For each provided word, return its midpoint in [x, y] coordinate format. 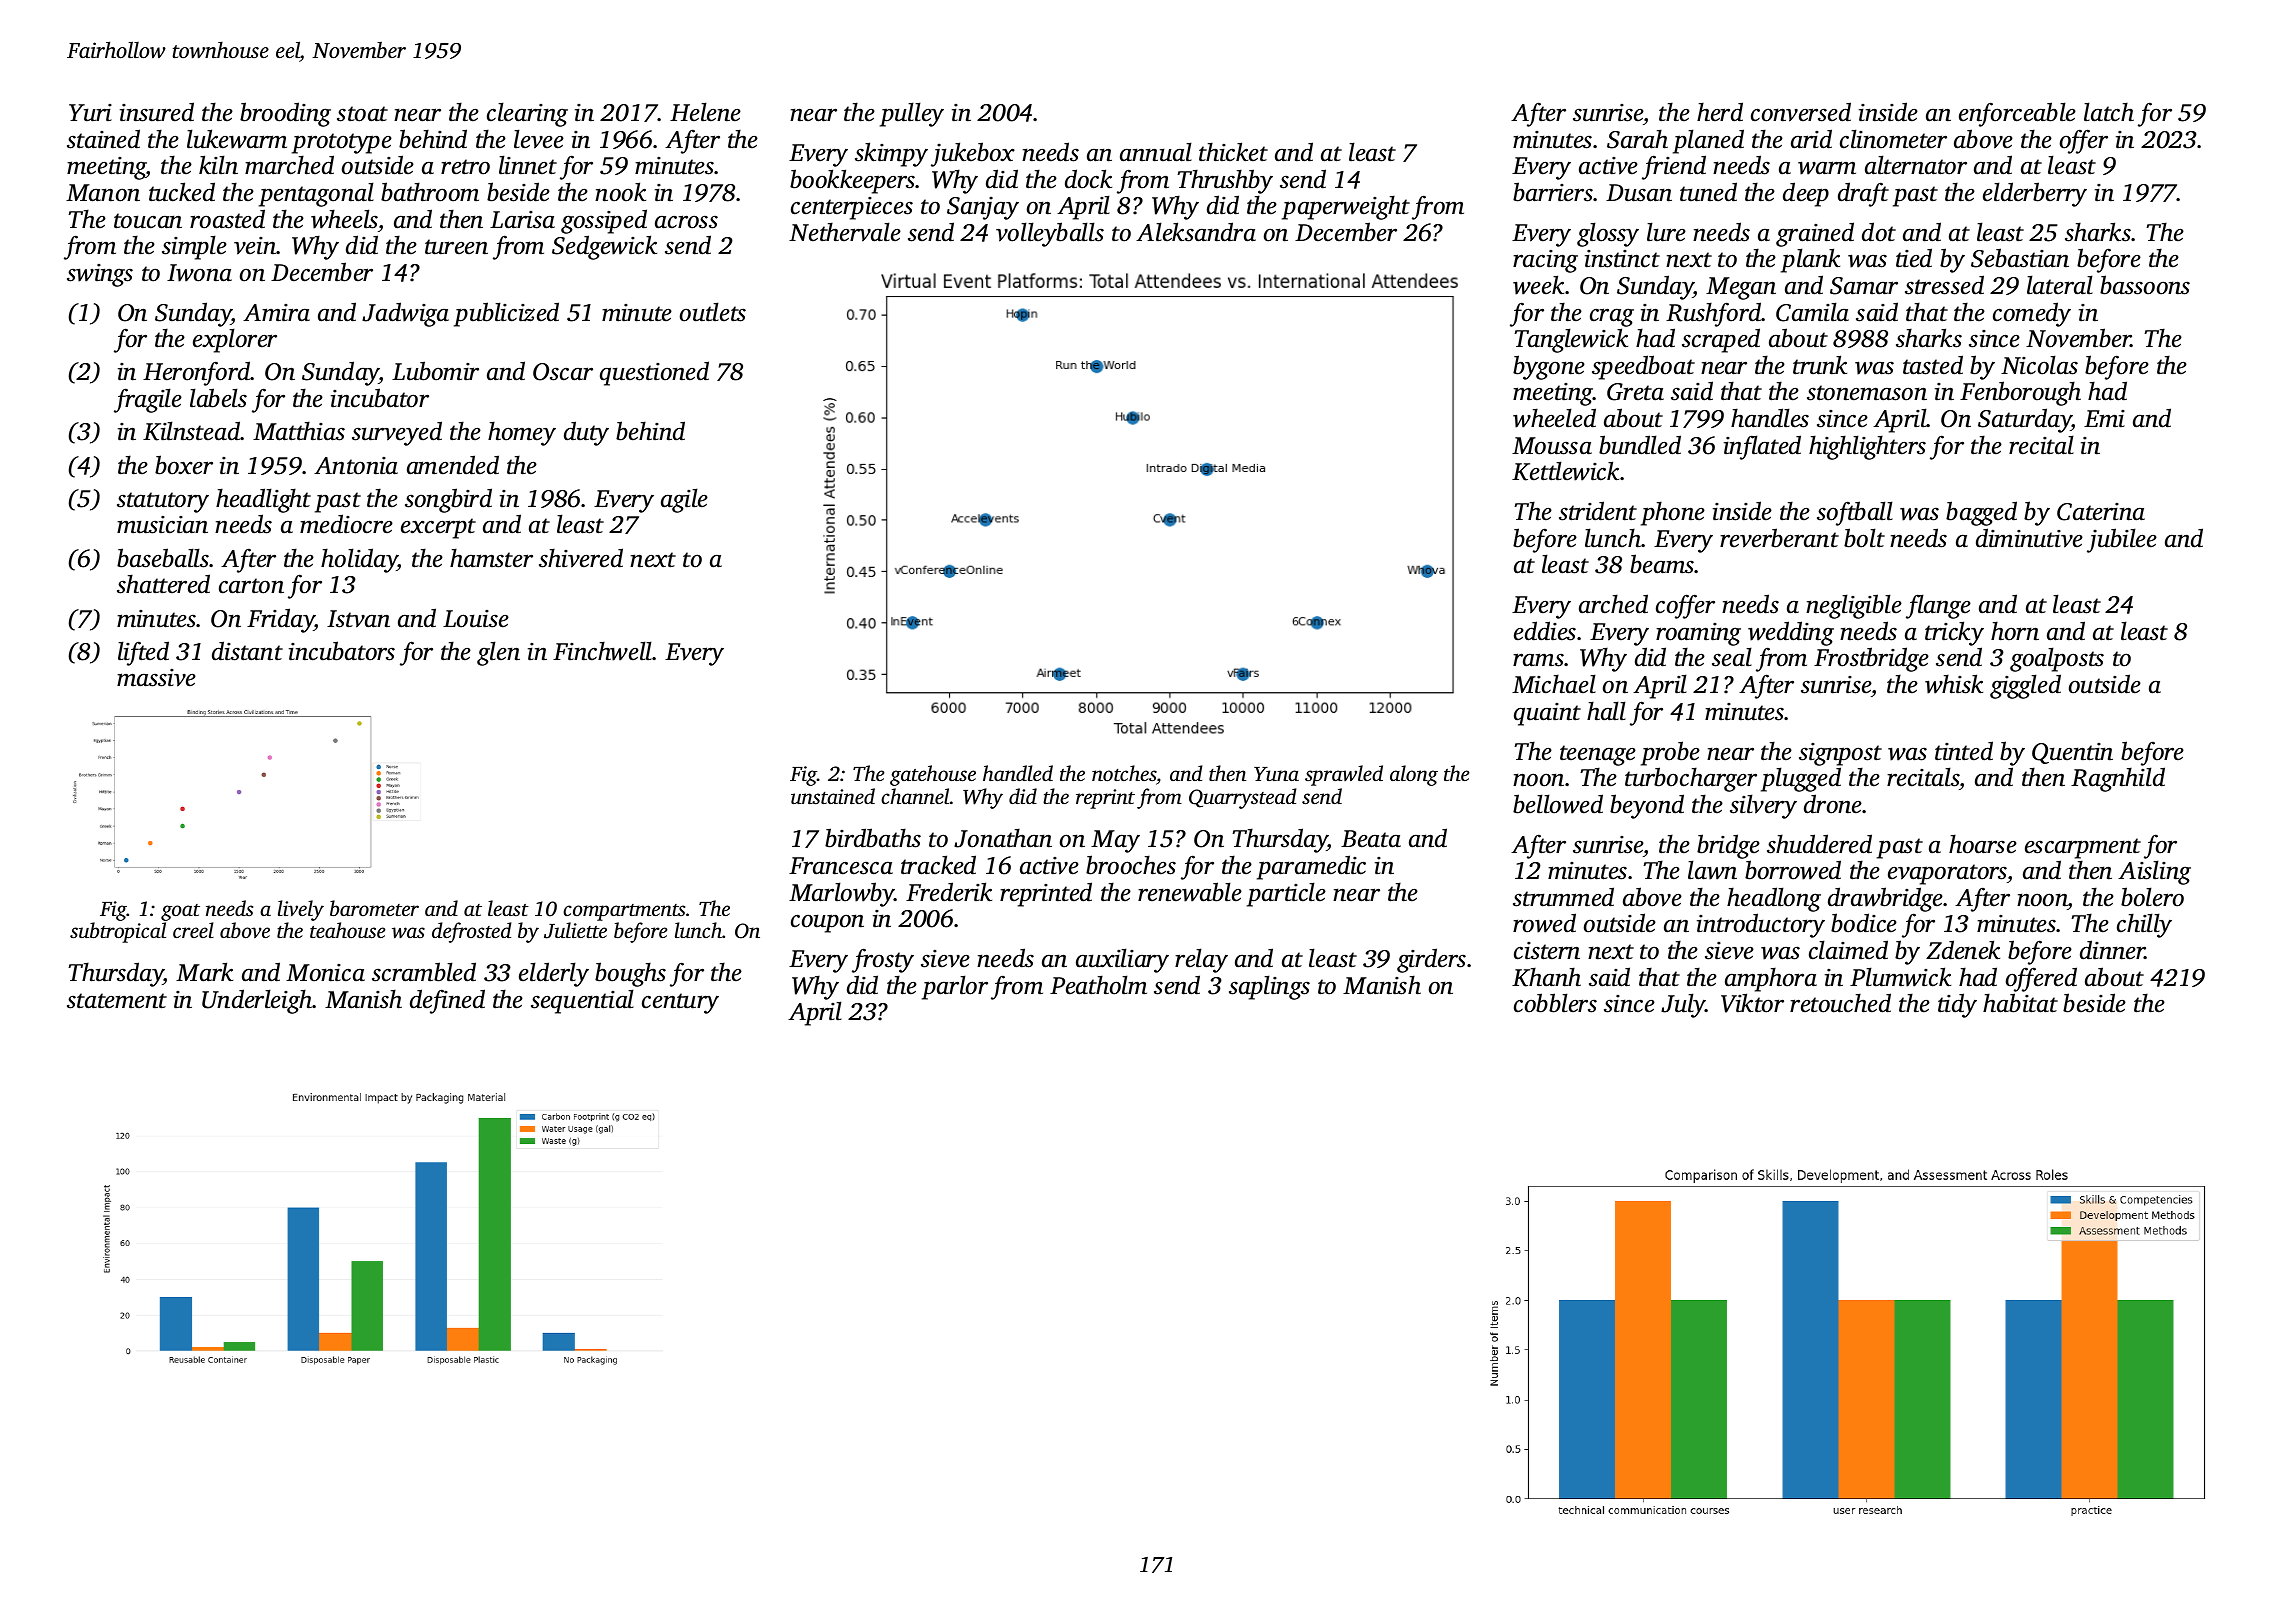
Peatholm [1098, 985]
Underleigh [257, 1001]
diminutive [2029, 538]
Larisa [522, 220]
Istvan [358, 619]
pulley [912, 114]
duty [586, 433]
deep [1806, 194]
